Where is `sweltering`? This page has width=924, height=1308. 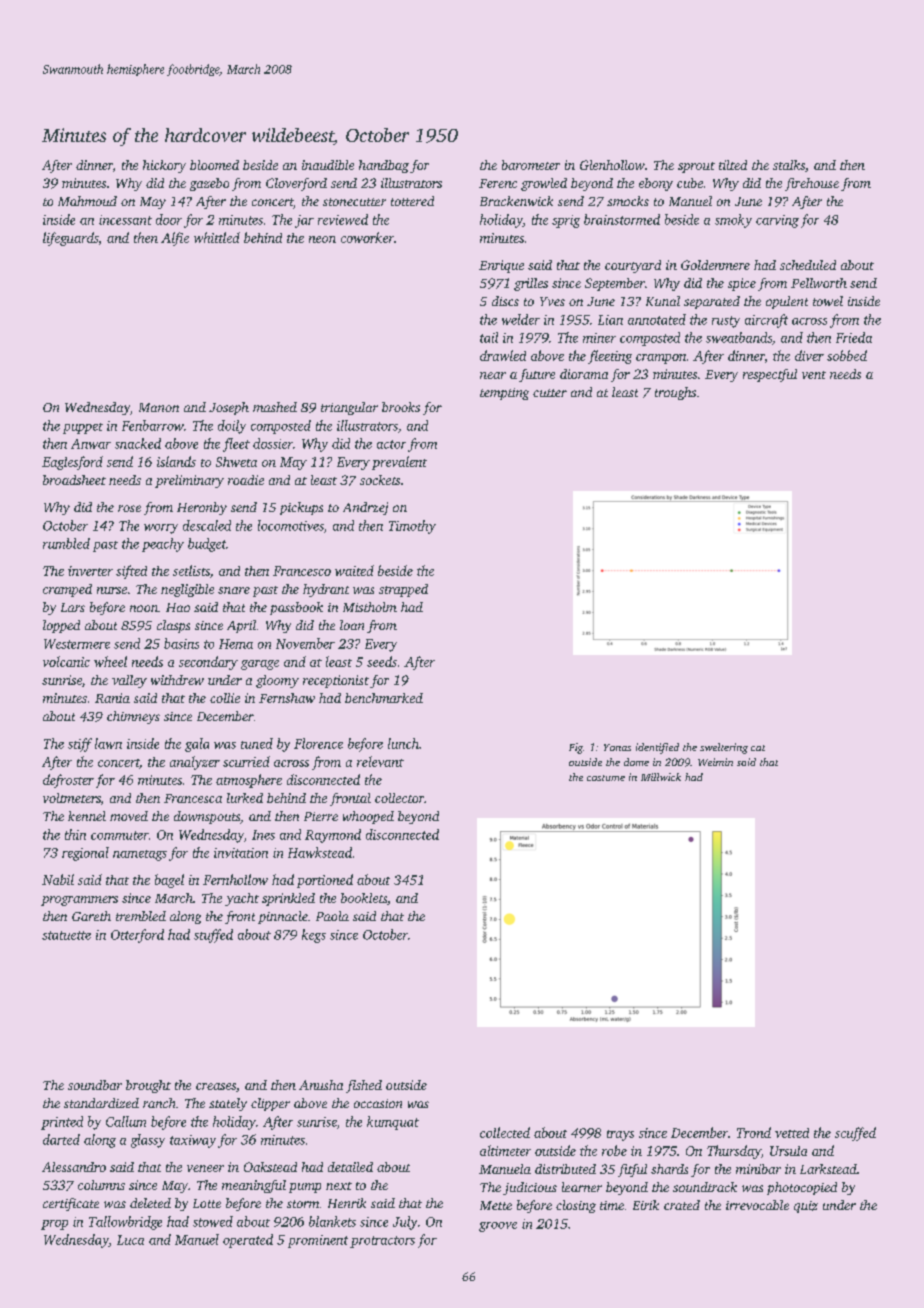
sweltering is located at coordinates (724, 748).
